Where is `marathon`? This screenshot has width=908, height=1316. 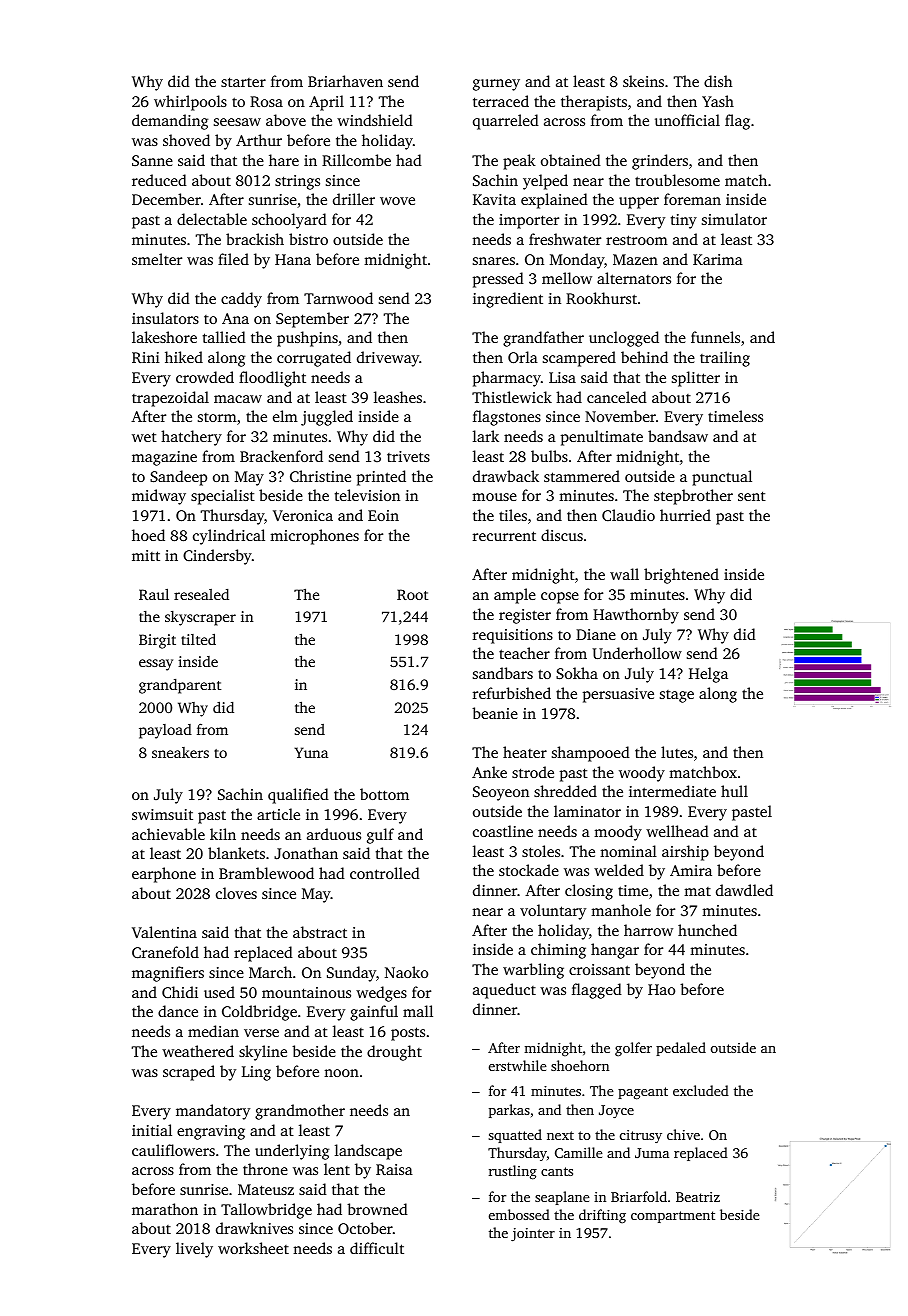 marathon is located at coordinates (165, 1209).
